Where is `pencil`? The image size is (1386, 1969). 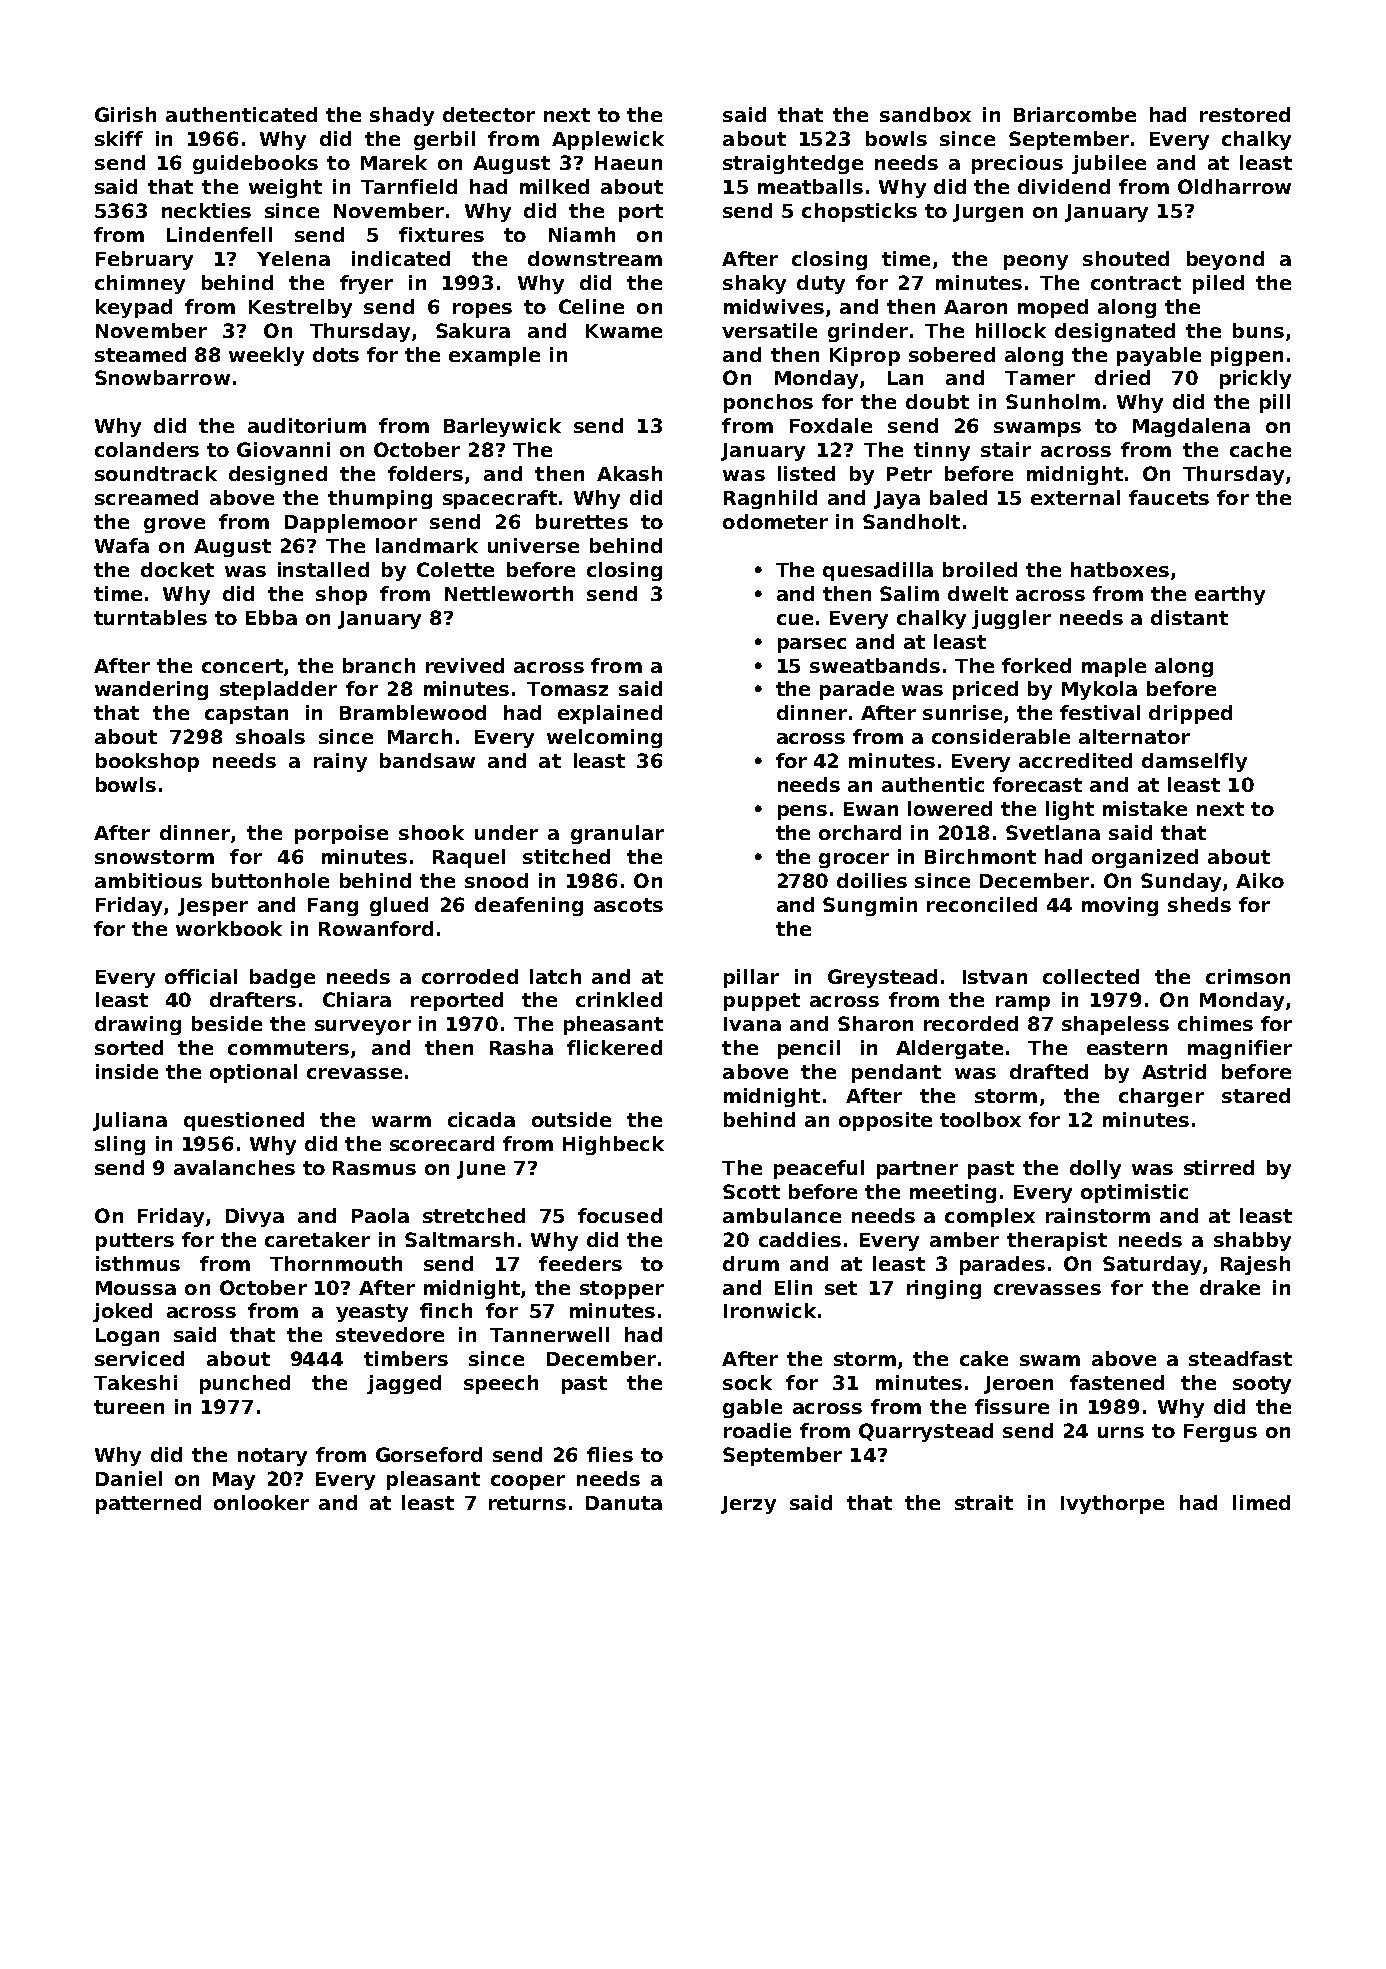 pencil is located at coordinates (809, 1049).
